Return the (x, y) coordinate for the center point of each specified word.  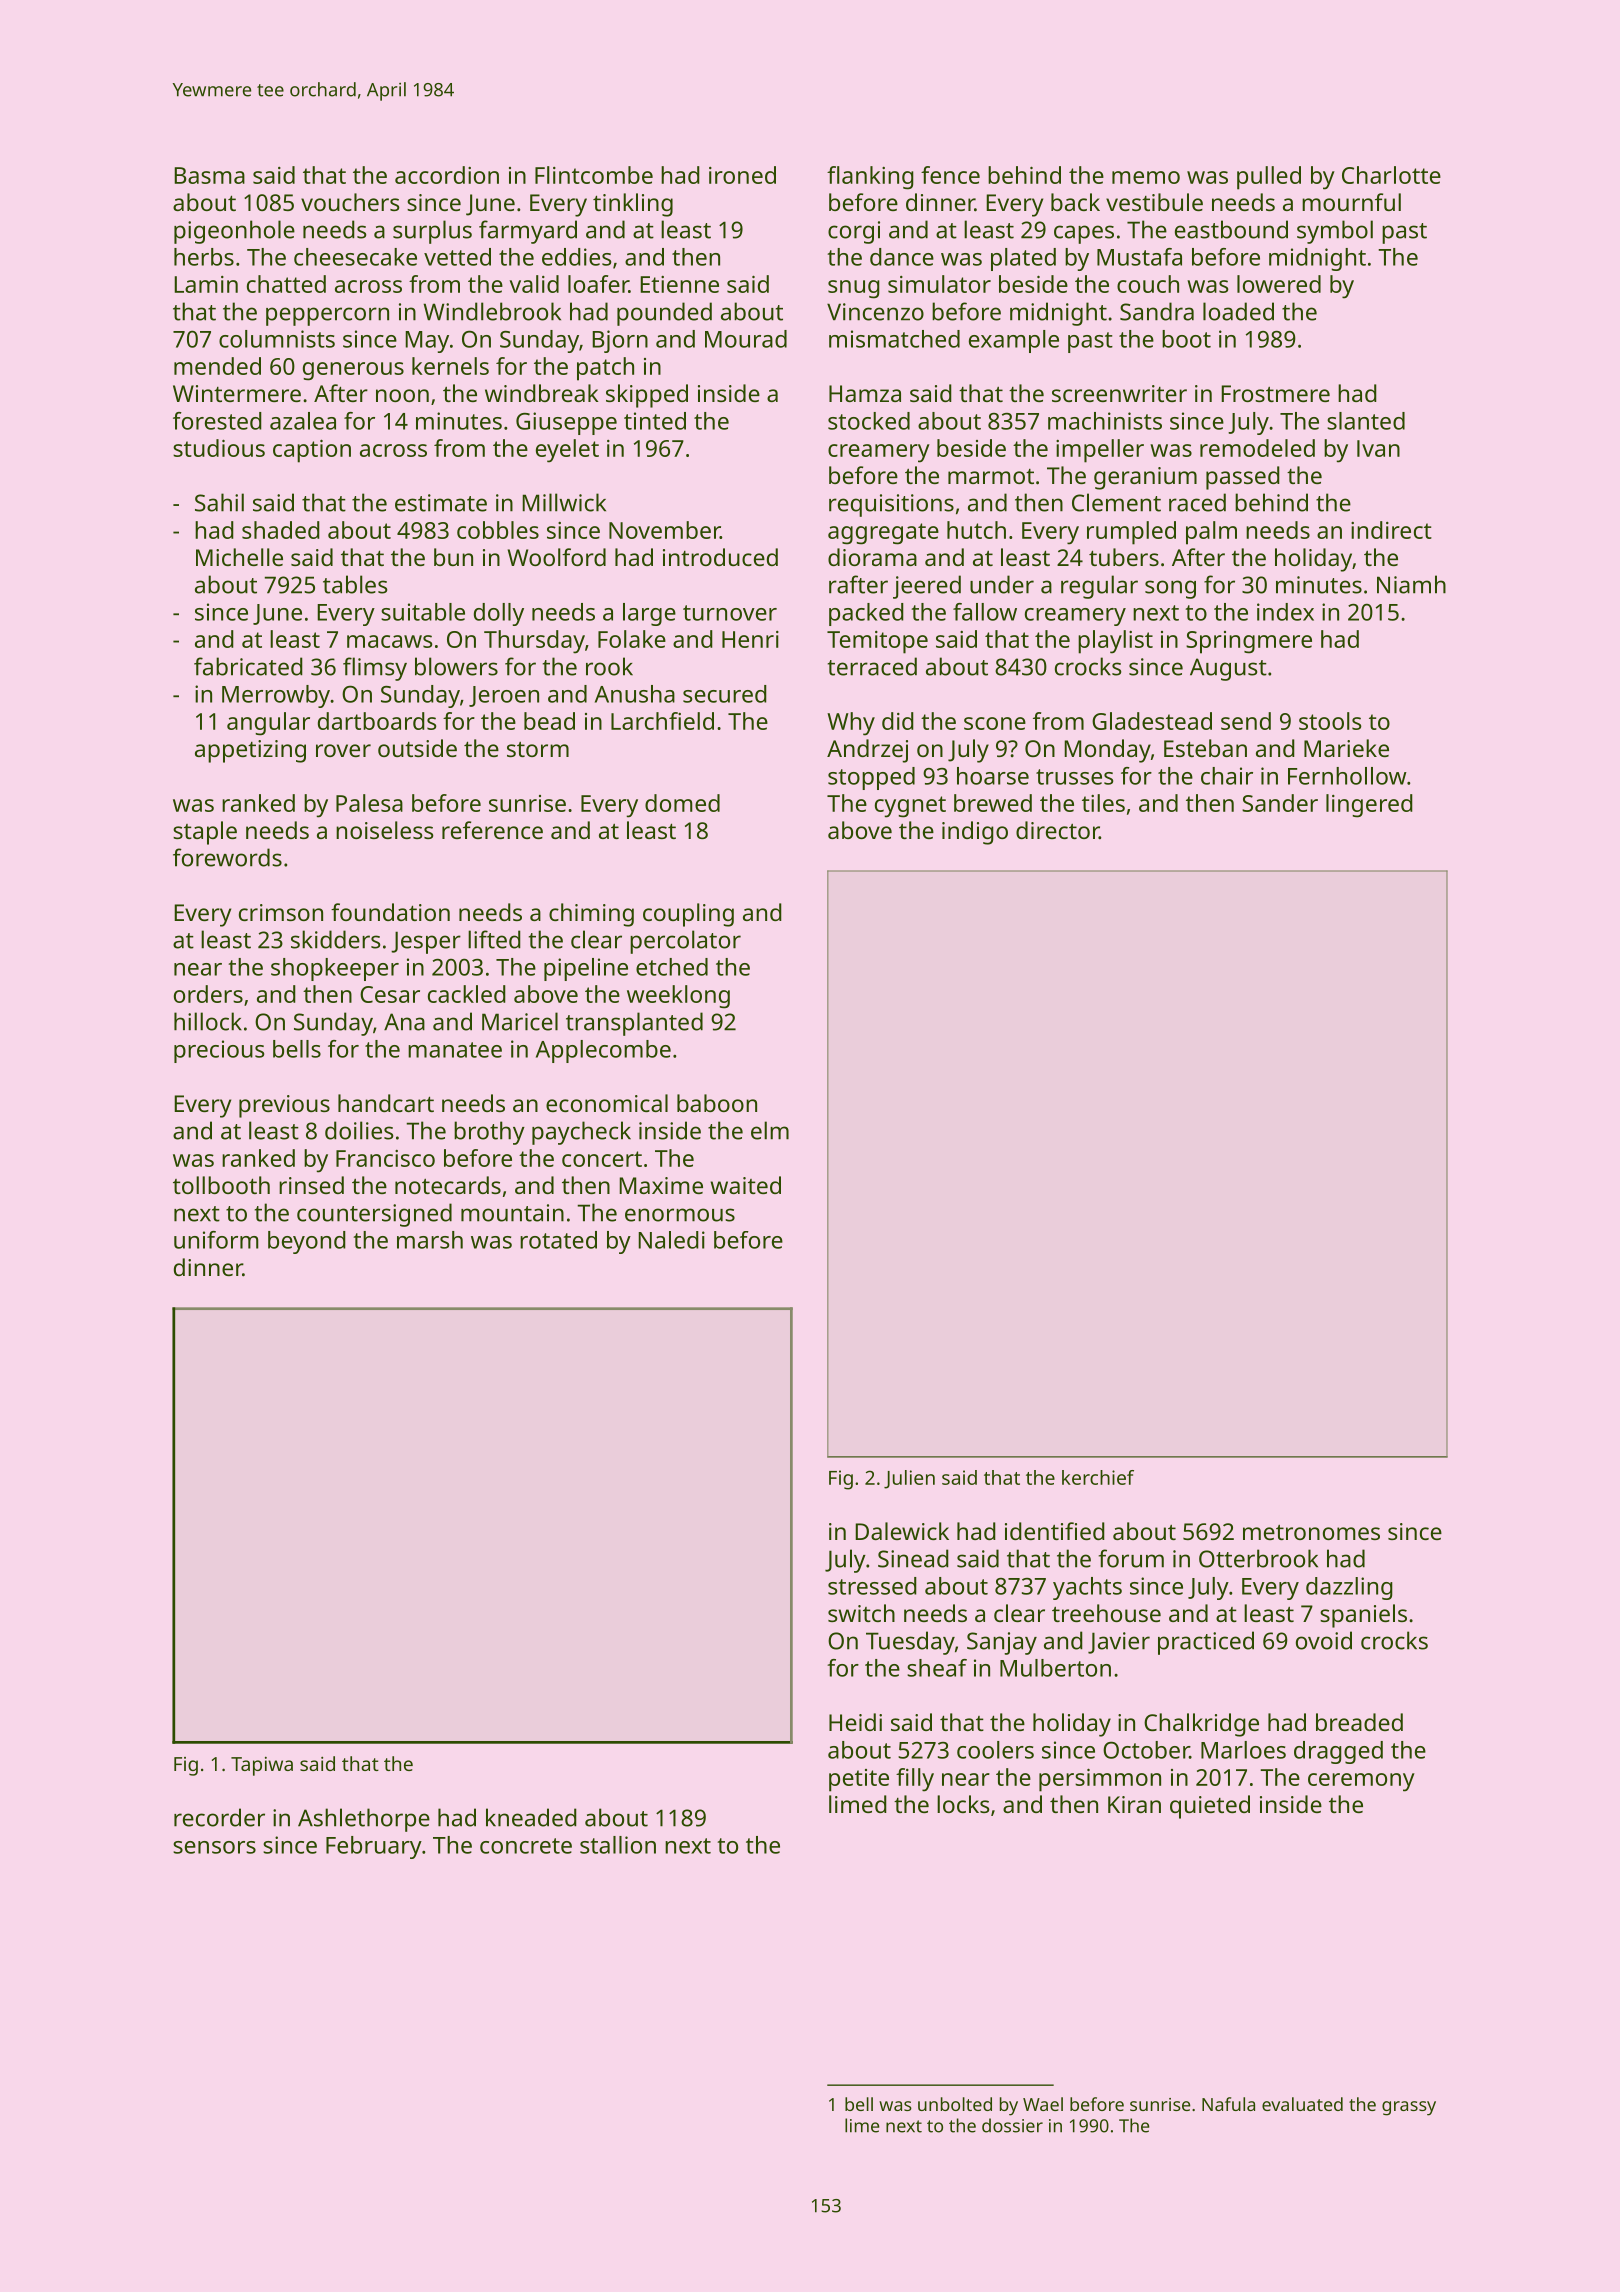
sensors (214, 1847)
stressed (872, 1586)
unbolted (955, 2104)
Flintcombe (594, 175)
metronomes (1311, 1532)
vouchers (350, 202)
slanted (1366, 421)
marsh (430, 1240)
